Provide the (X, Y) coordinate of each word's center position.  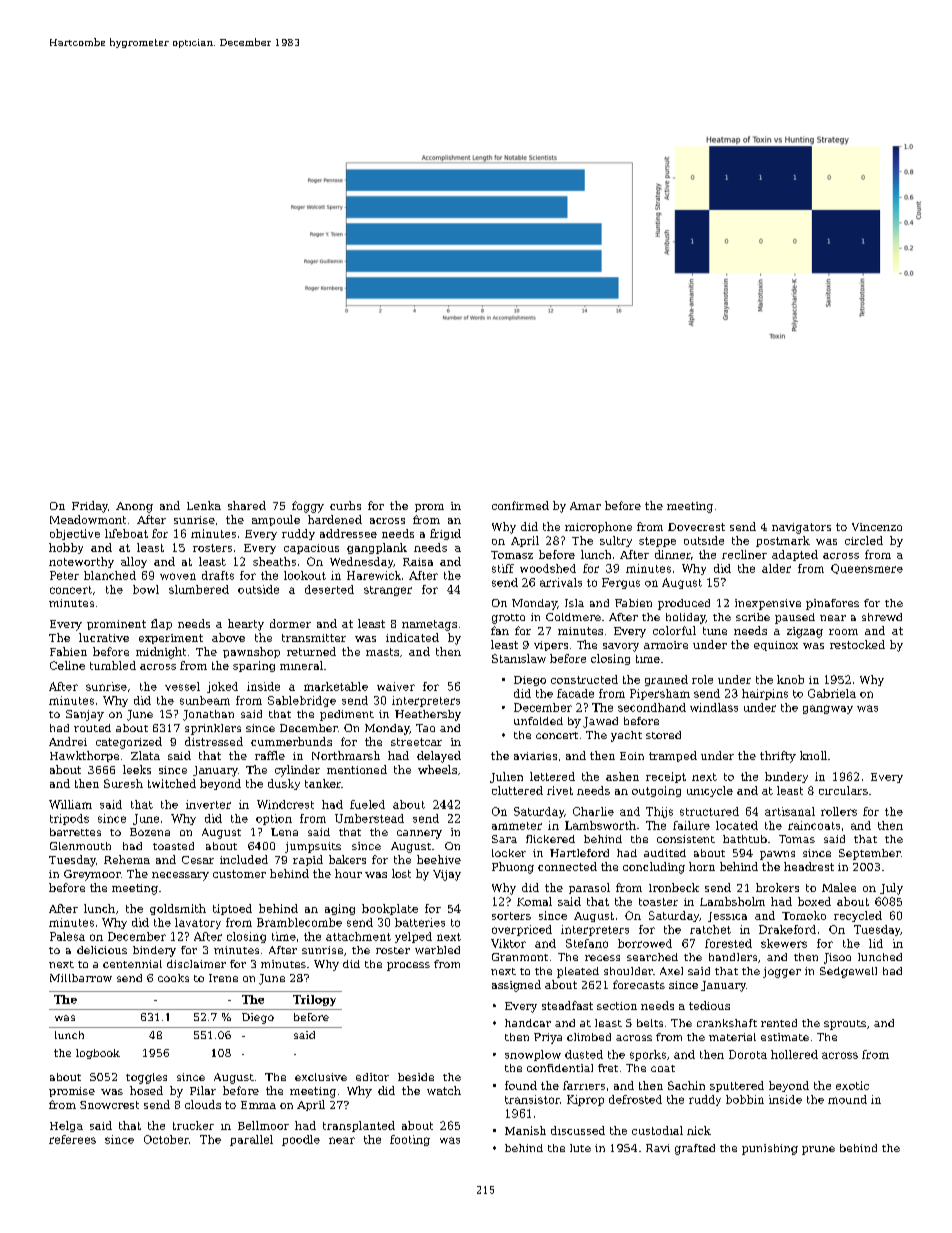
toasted (173, 846)
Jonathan (208, 715)
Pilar (203, 1090)
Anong (134, 507)
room (843, 632)
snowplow (533, 1055)
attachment (358, 936)
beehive (439, 859)
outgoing (656, 791)
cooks (173, 978)
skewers (784, 943)
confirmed (520, 505)
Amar (585, 506)
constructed (584, 679)
